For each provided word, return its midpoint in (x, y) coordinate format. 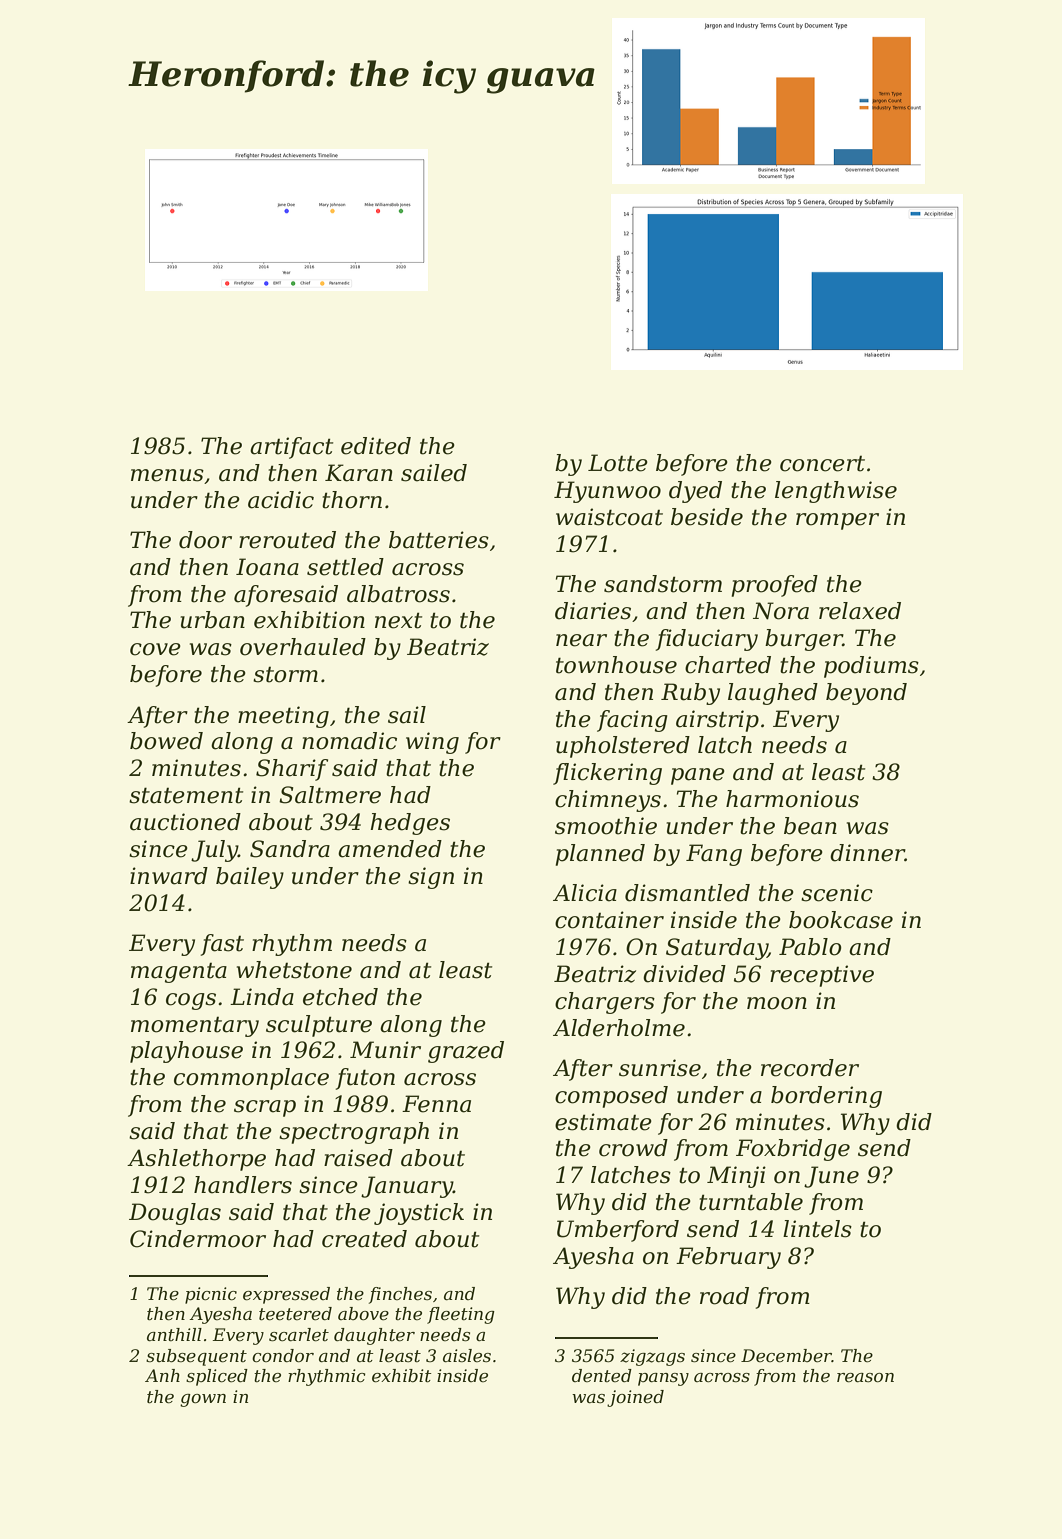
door (205, 540)
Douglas (175, 1214)
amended (390, 849)
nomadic (349, 741)
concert (822, 464)
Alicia (585, 893)
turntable (751, 1202)
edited (376, 446)
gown (203, 1400)
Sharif (292, 770)
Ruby (690, 694)
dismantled (687, 893)
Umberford (618, 1231)
